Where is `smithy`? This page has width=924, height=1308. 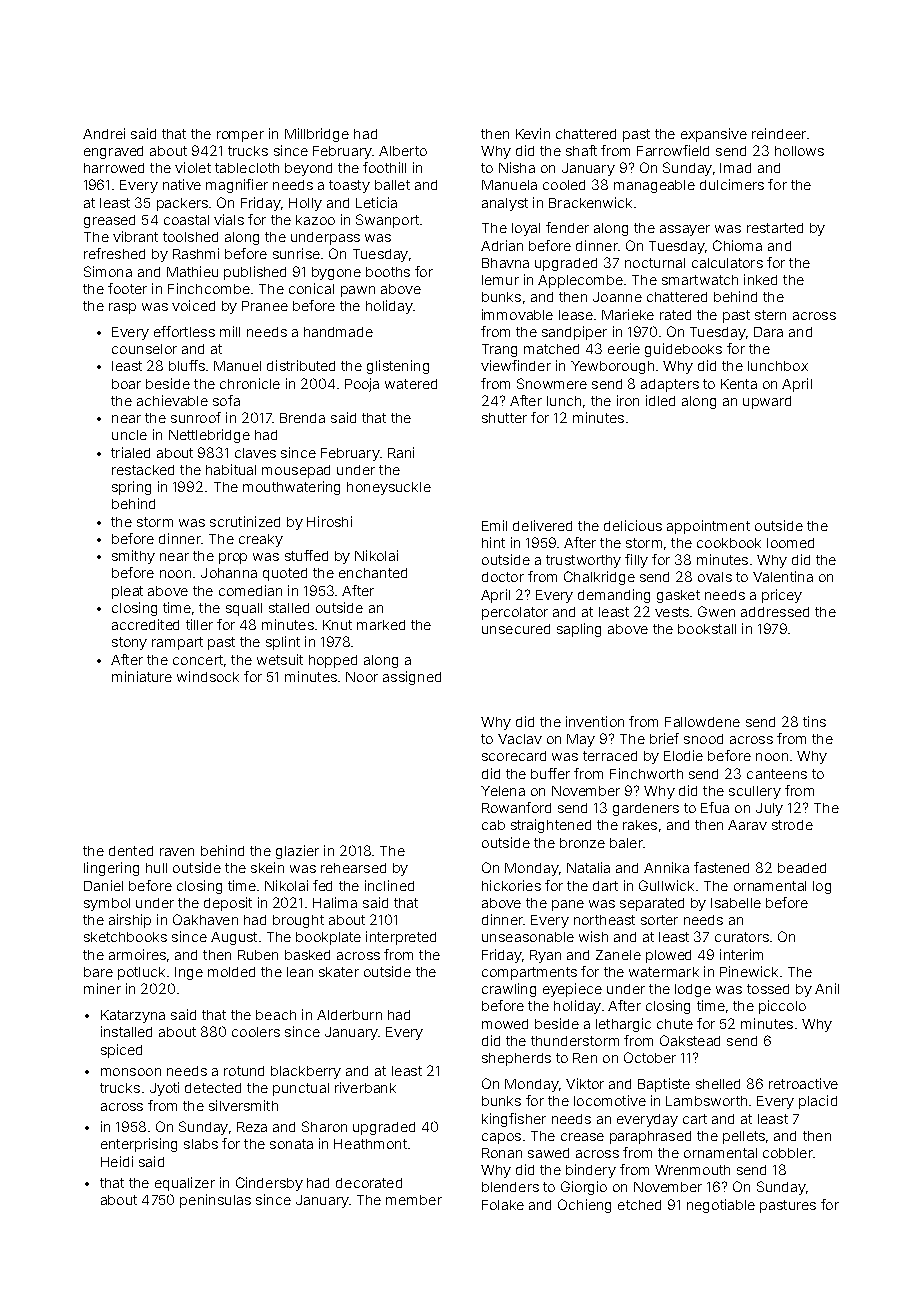 smithy is located at coordinates (133, 557).
